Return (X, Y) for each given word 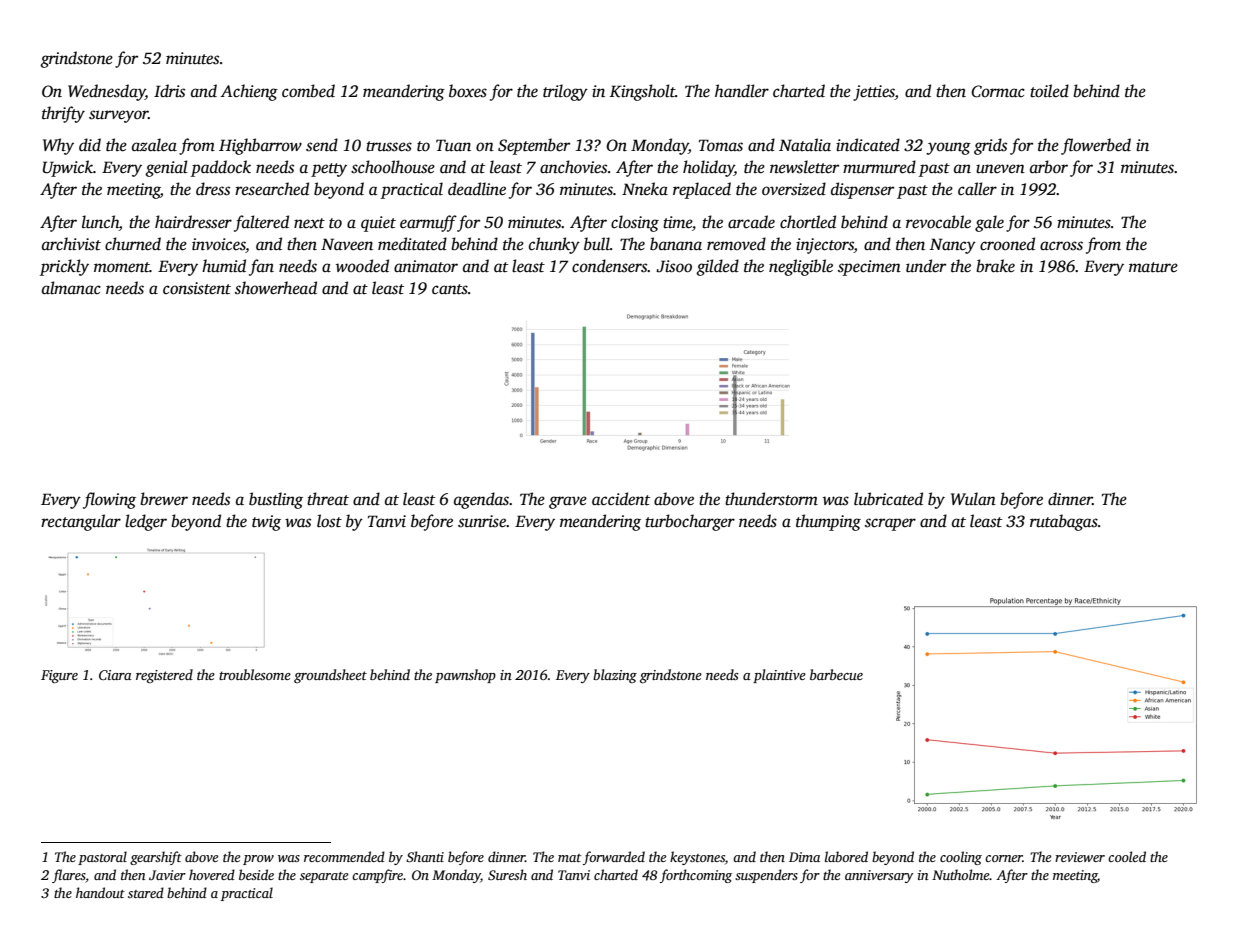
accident (621, 499)
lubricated (888, 499)
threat (328, 499)
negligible (801, 267)
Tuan (453, 145)
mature (1153, 267)
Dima (804, 857)
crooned (1007, 243)
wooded (362, 265)
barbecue (836, 674)
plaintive (779, 676)
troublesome (255, 674)
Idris (169, 91)
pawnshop (465, 676)
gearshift (156, 858)
